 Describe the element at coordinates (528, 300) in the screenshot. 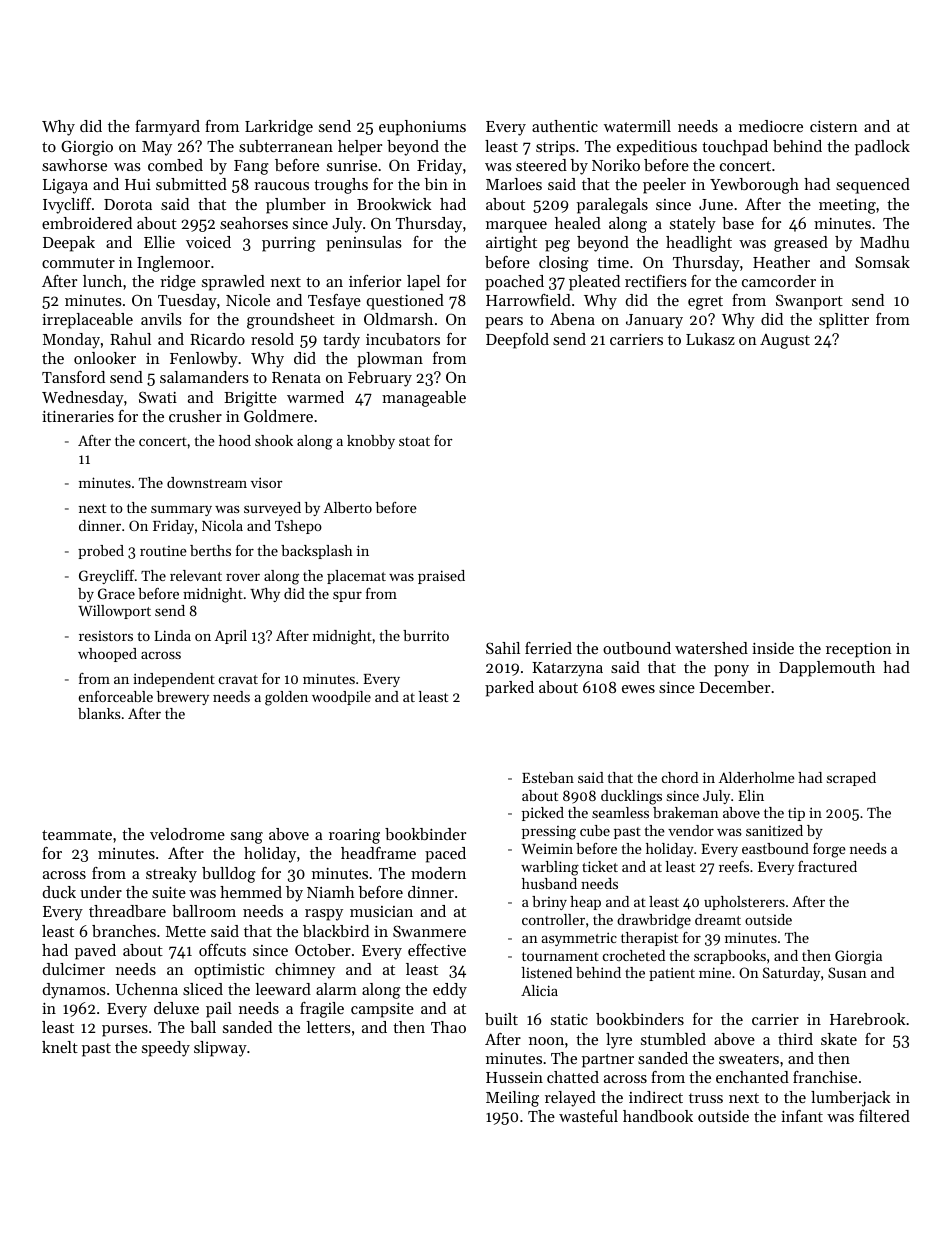

I see `Harrowfield` at that location.
